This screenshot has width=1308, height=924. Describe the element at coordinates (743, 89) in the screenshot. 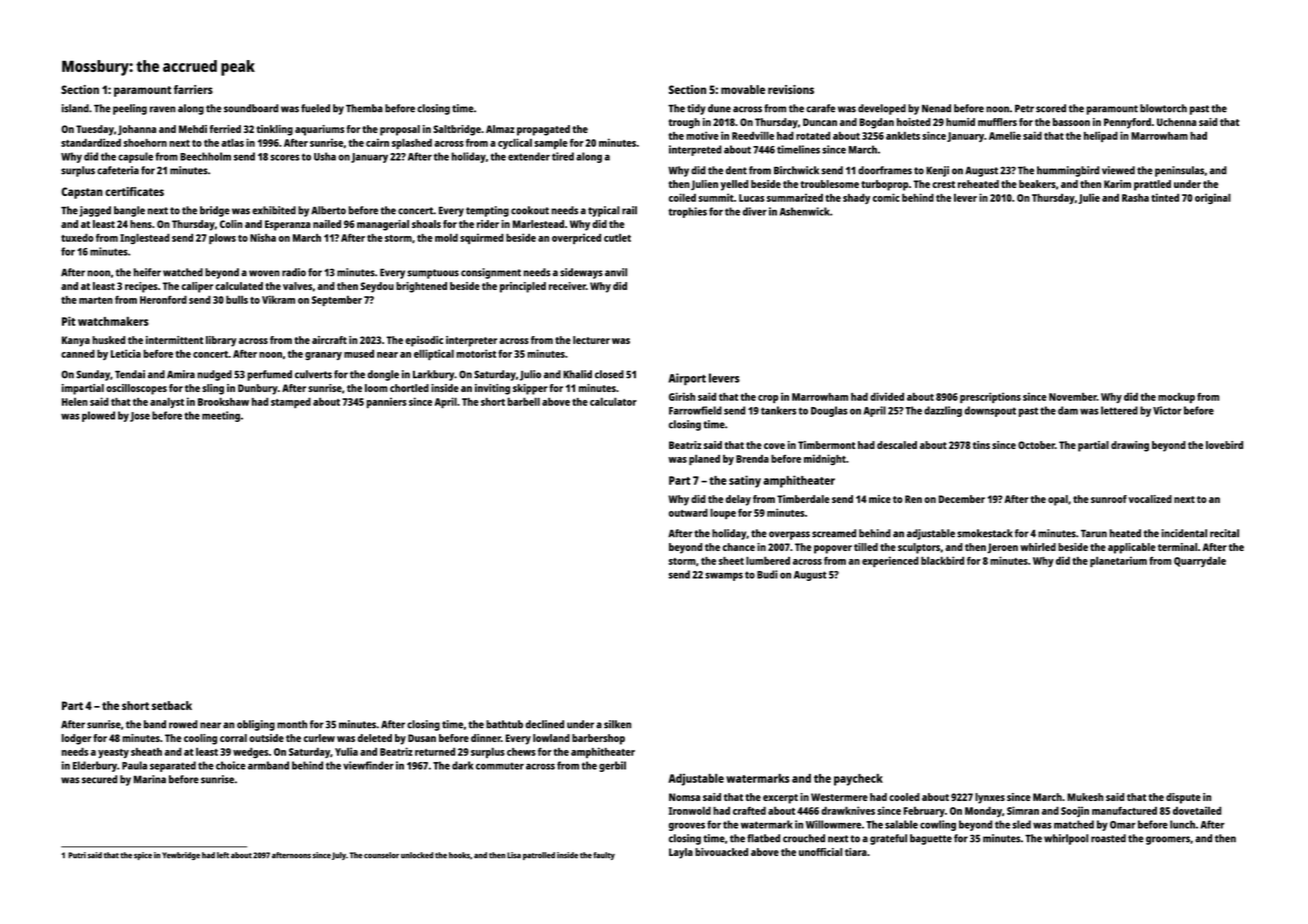

I see `movable` at that location.
